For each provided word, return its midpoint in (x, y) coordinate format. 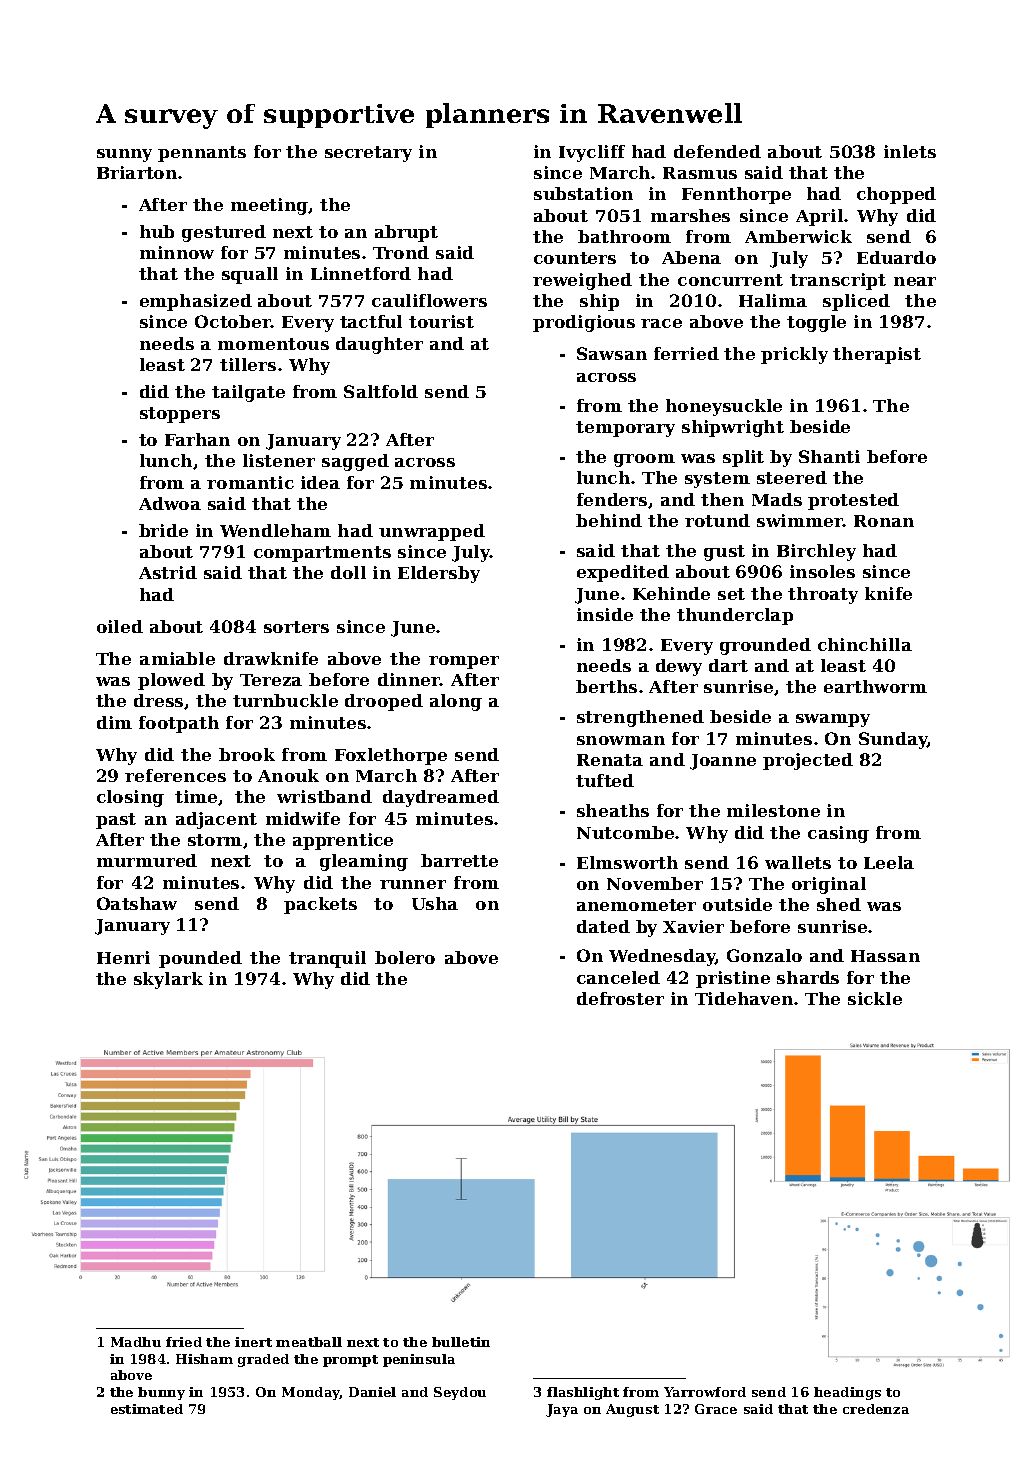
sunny (124, 155)
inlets (910, 151)
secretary (368, 154)
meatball (309, 1342)
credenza (876, 1409)
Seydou (460, 1393)
